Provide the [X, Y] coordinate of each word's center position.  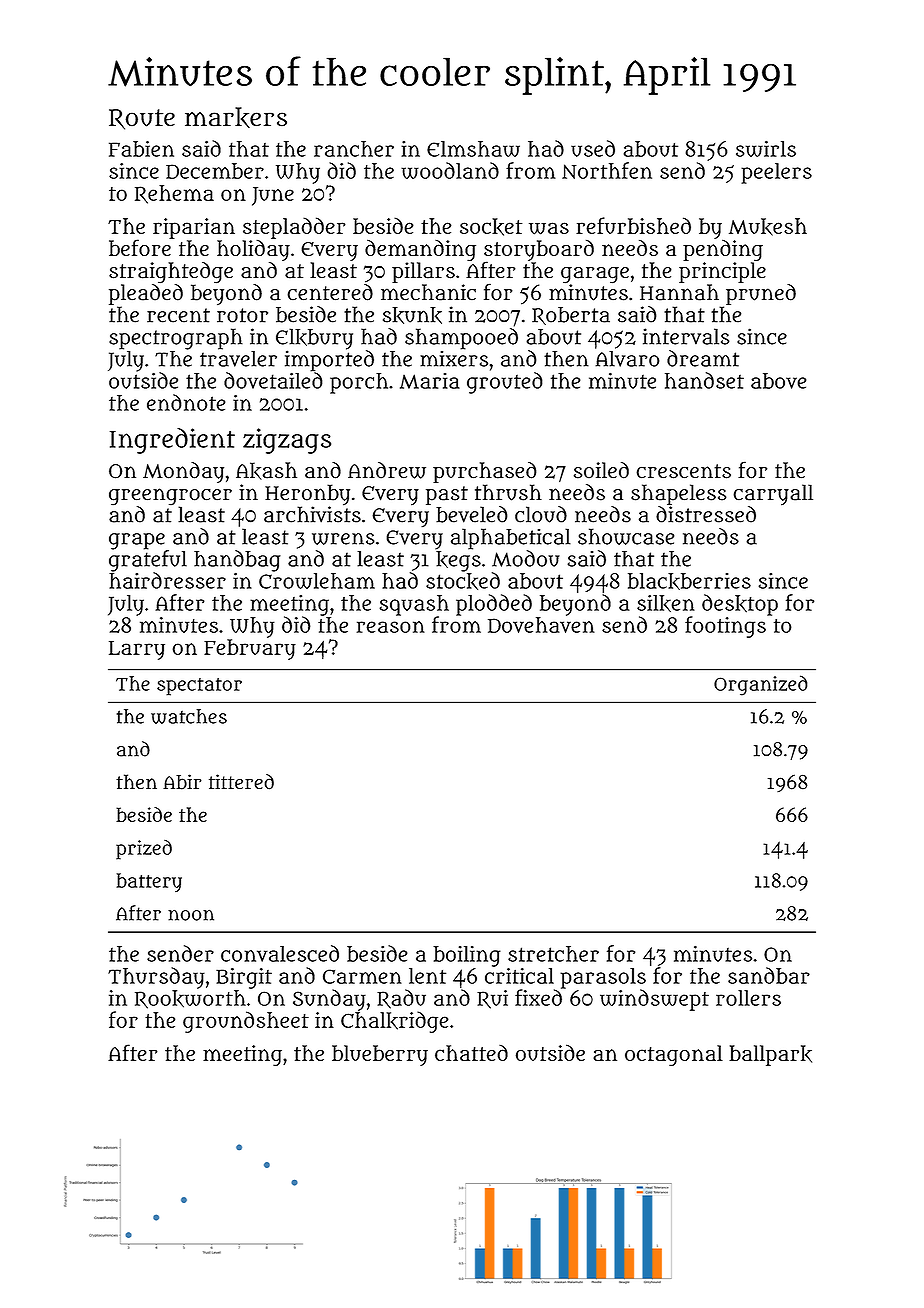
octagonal [674, 1055]
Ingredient [172, 441]
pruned [761, 294]
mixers [454, 359]
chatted [471, 1053]
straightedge [171, 273]
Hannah [679, 292]
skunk [412, 315]
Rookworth [190, 999]
